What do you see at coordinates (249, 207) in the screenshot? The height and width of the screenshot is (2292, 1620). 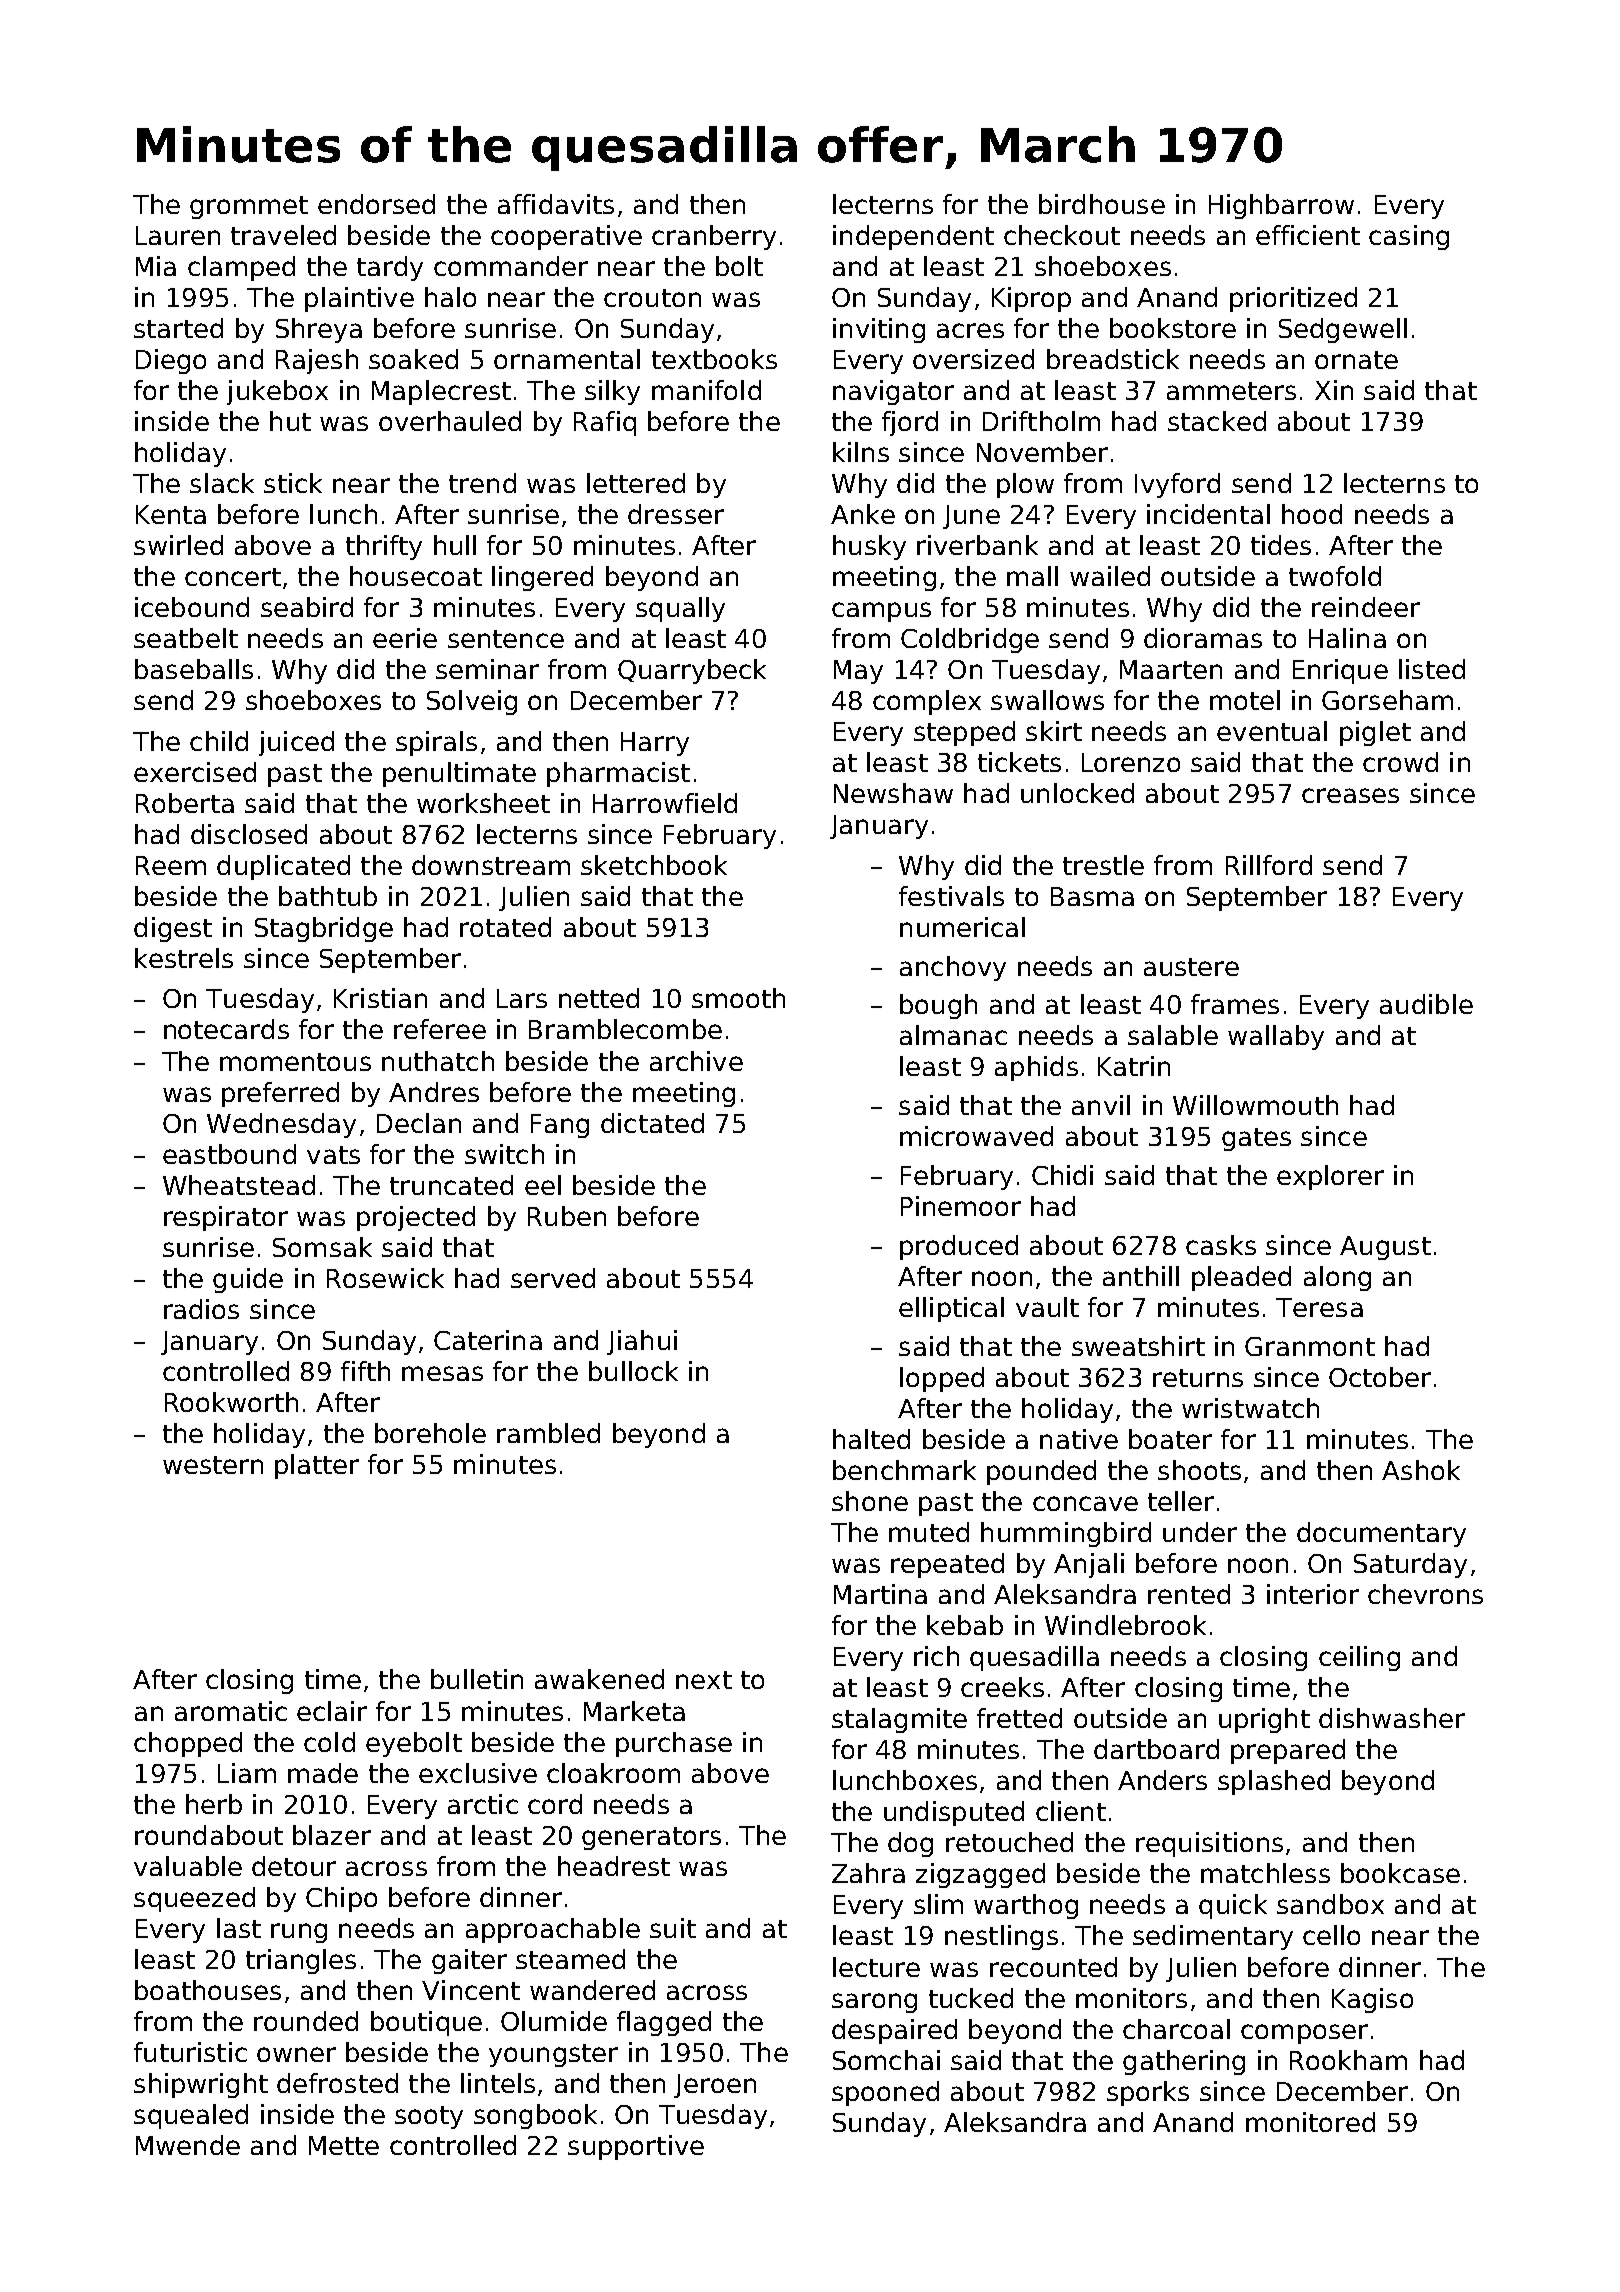 I see `grommet` at bounding box center [249, 207].
